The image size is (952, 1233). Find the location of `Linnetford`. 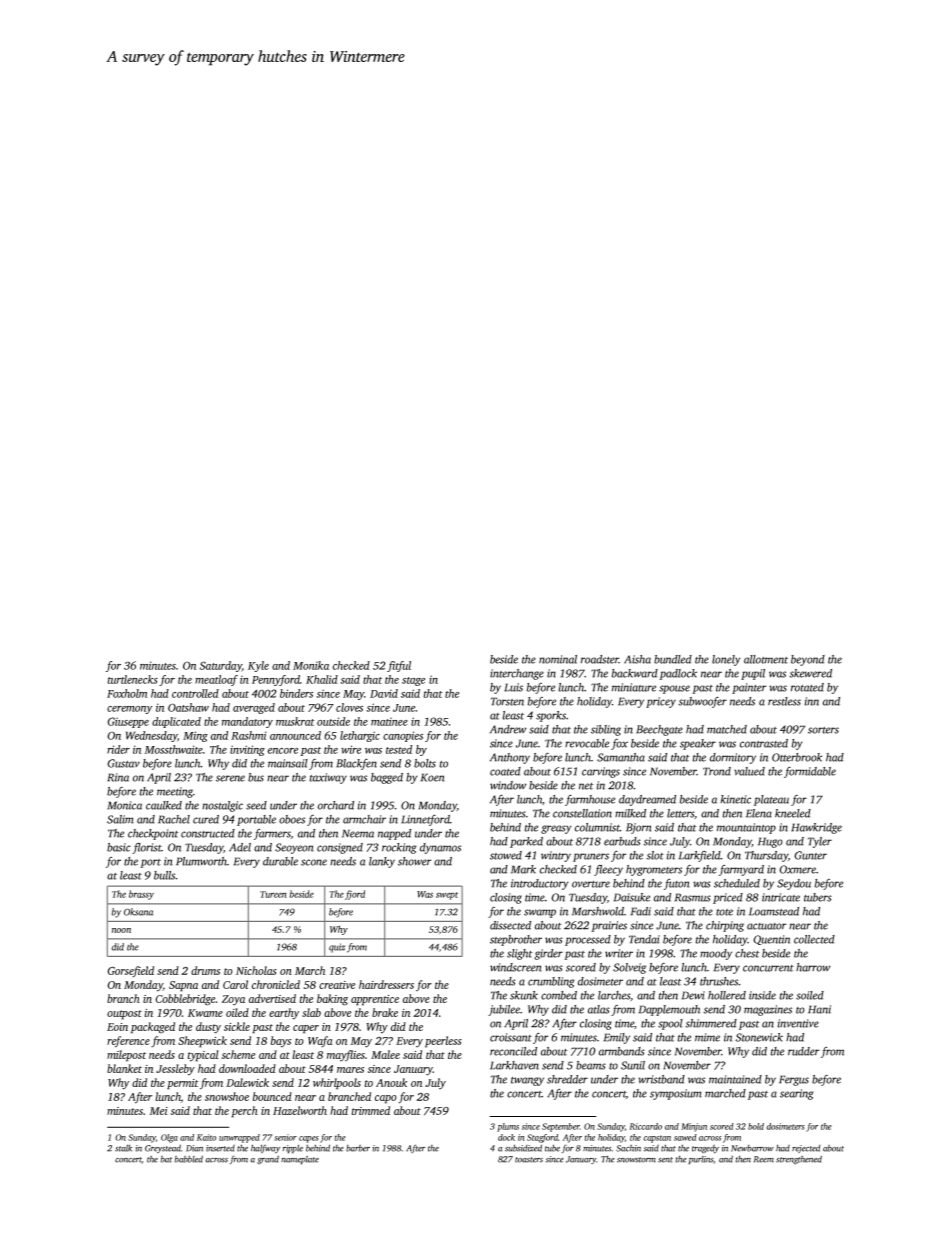

Linnetford is located at coordinates (425, 820).
